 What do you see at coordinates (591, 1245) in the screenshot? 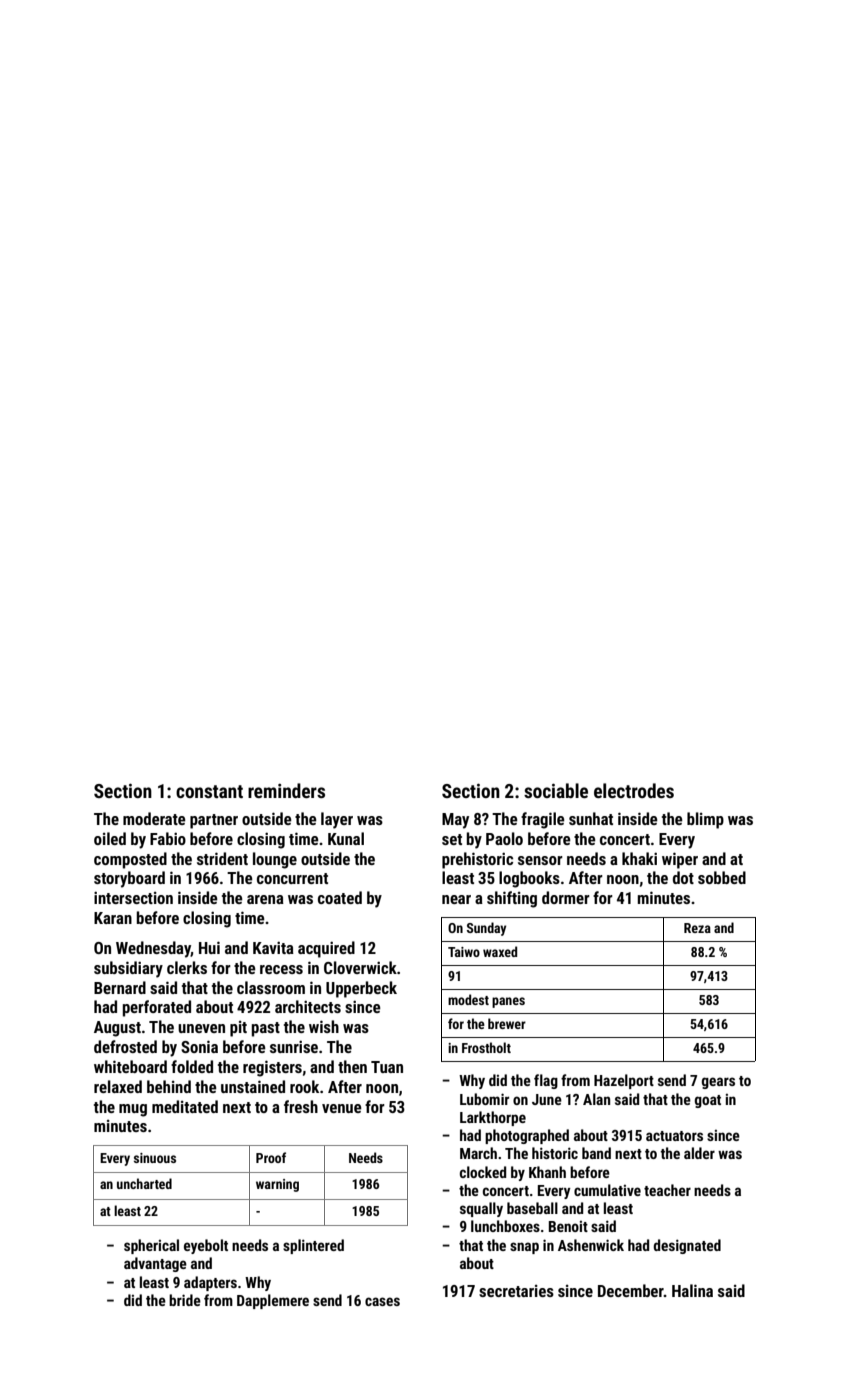
I see `Ashenwick` at bounding box center [591, 1245].
